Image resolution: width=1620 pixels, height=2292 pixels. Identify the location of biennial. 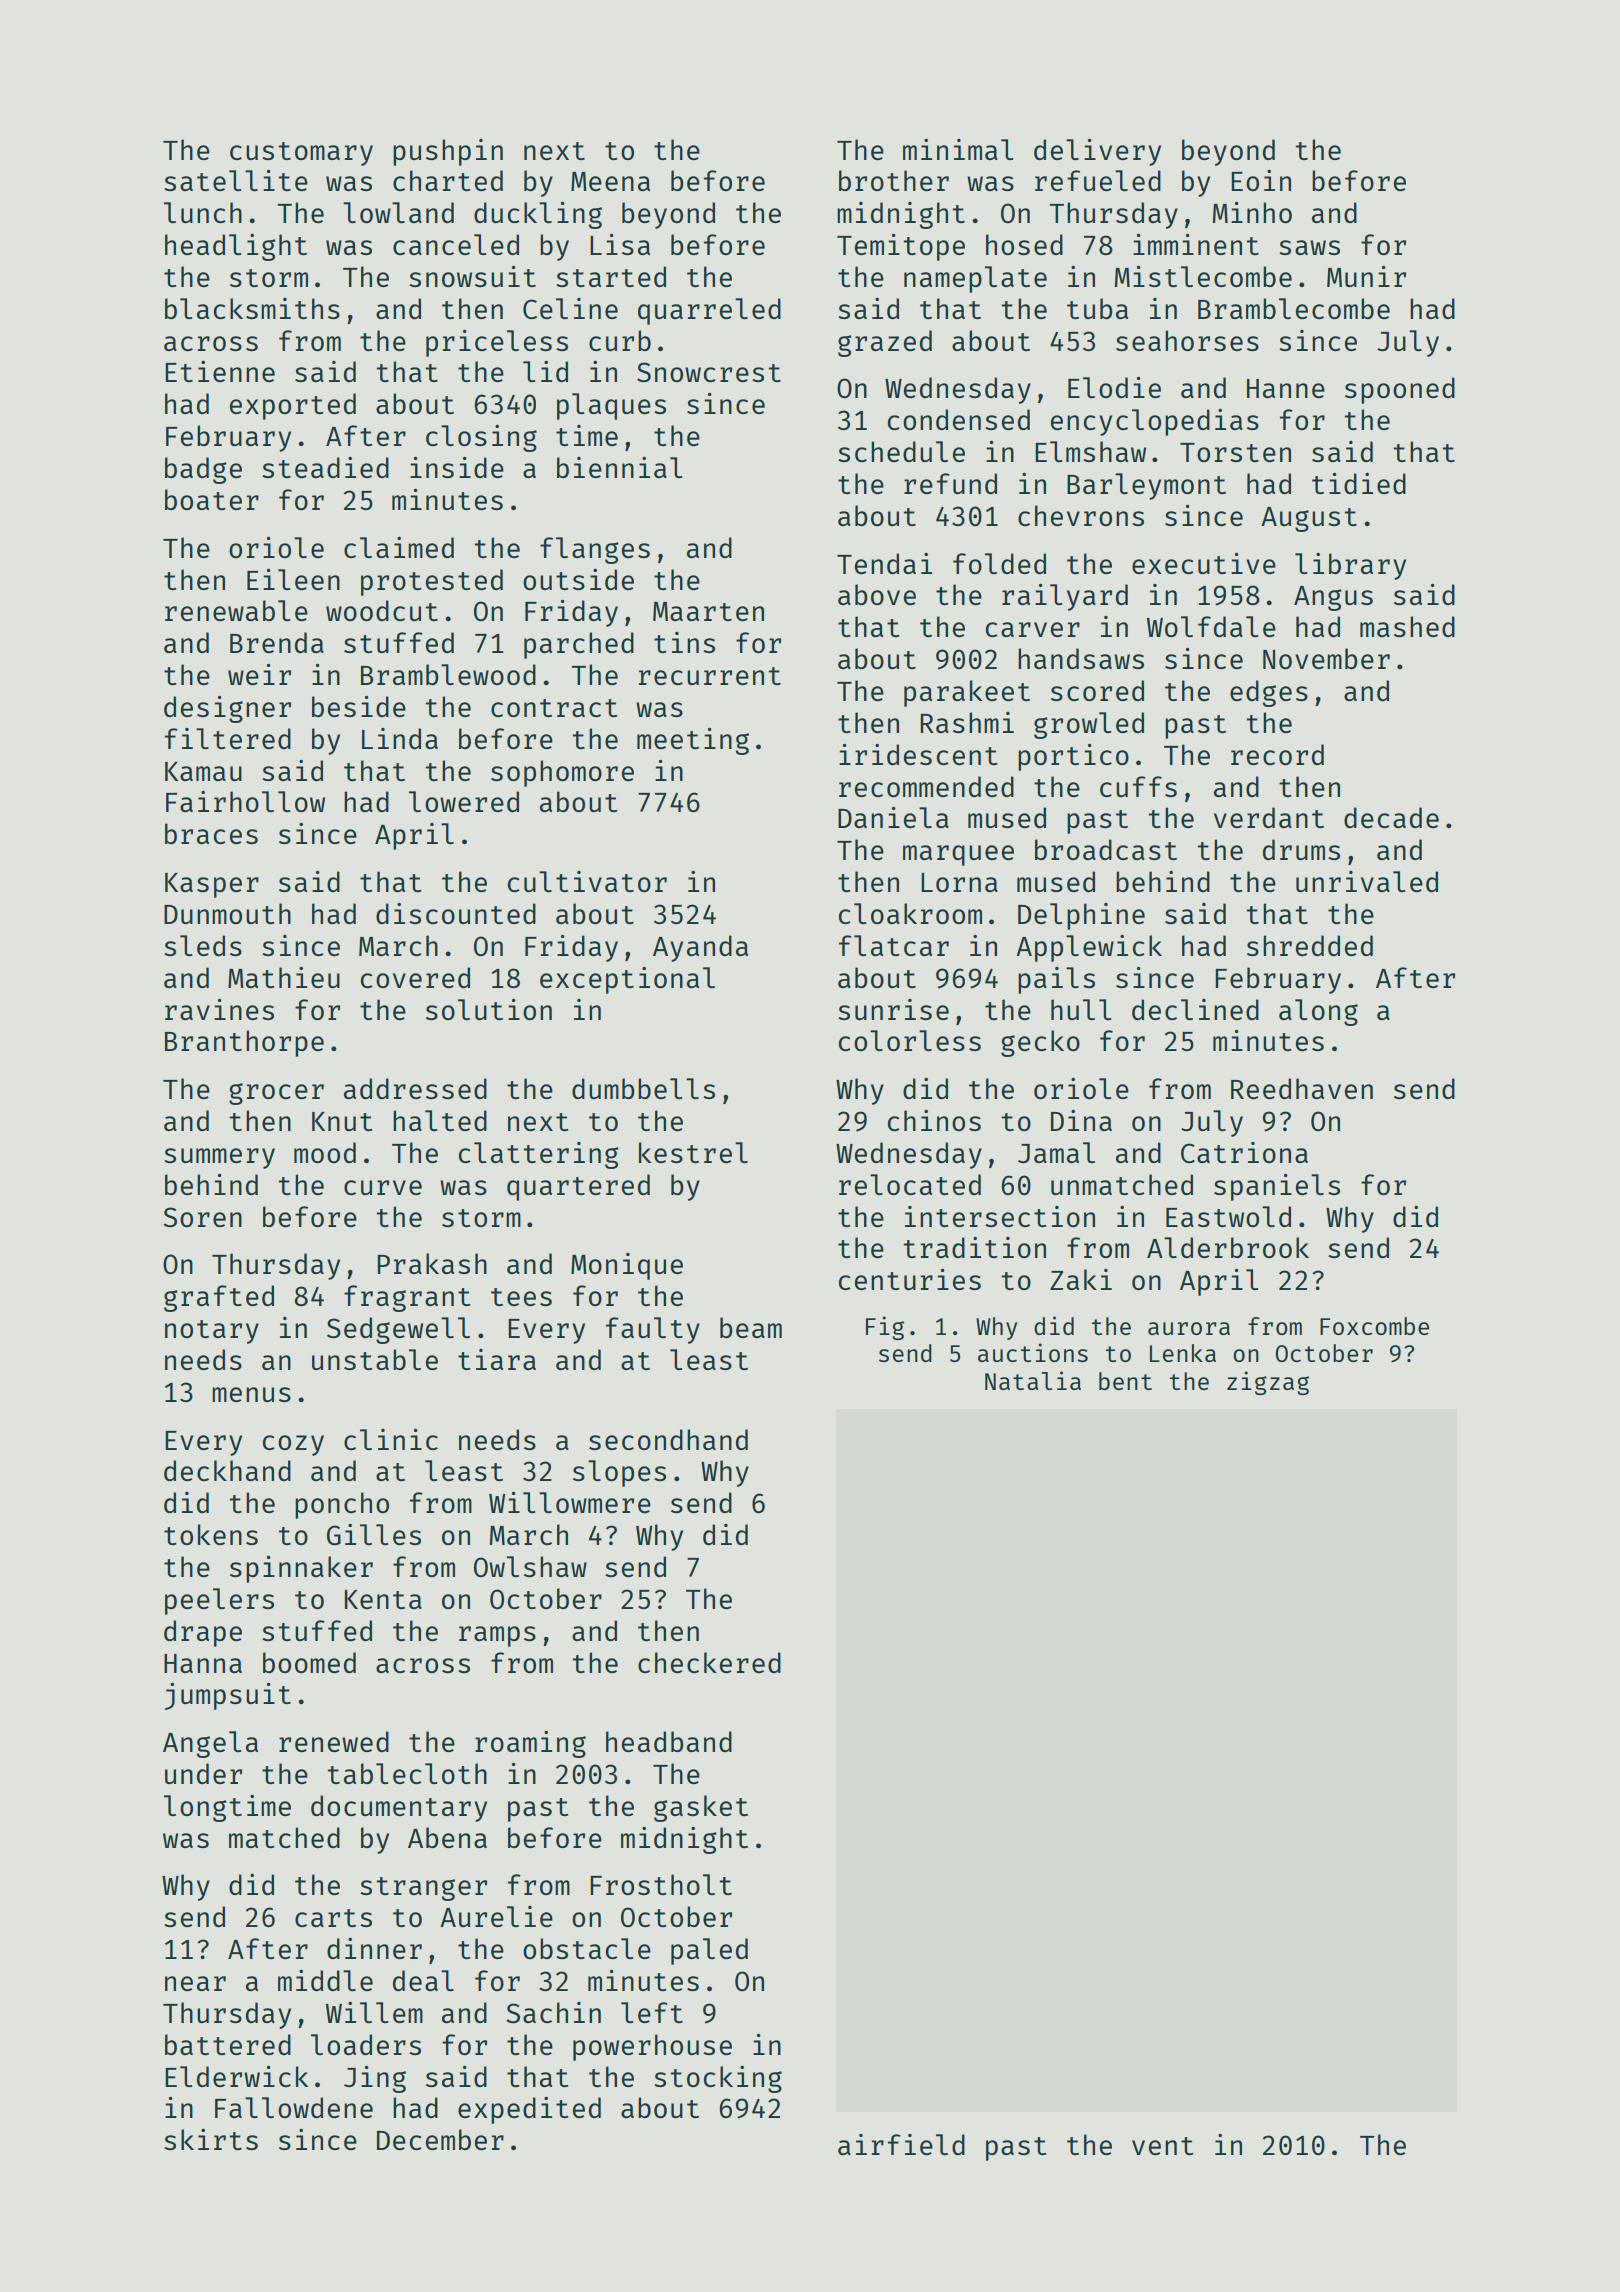
(619, 467).
